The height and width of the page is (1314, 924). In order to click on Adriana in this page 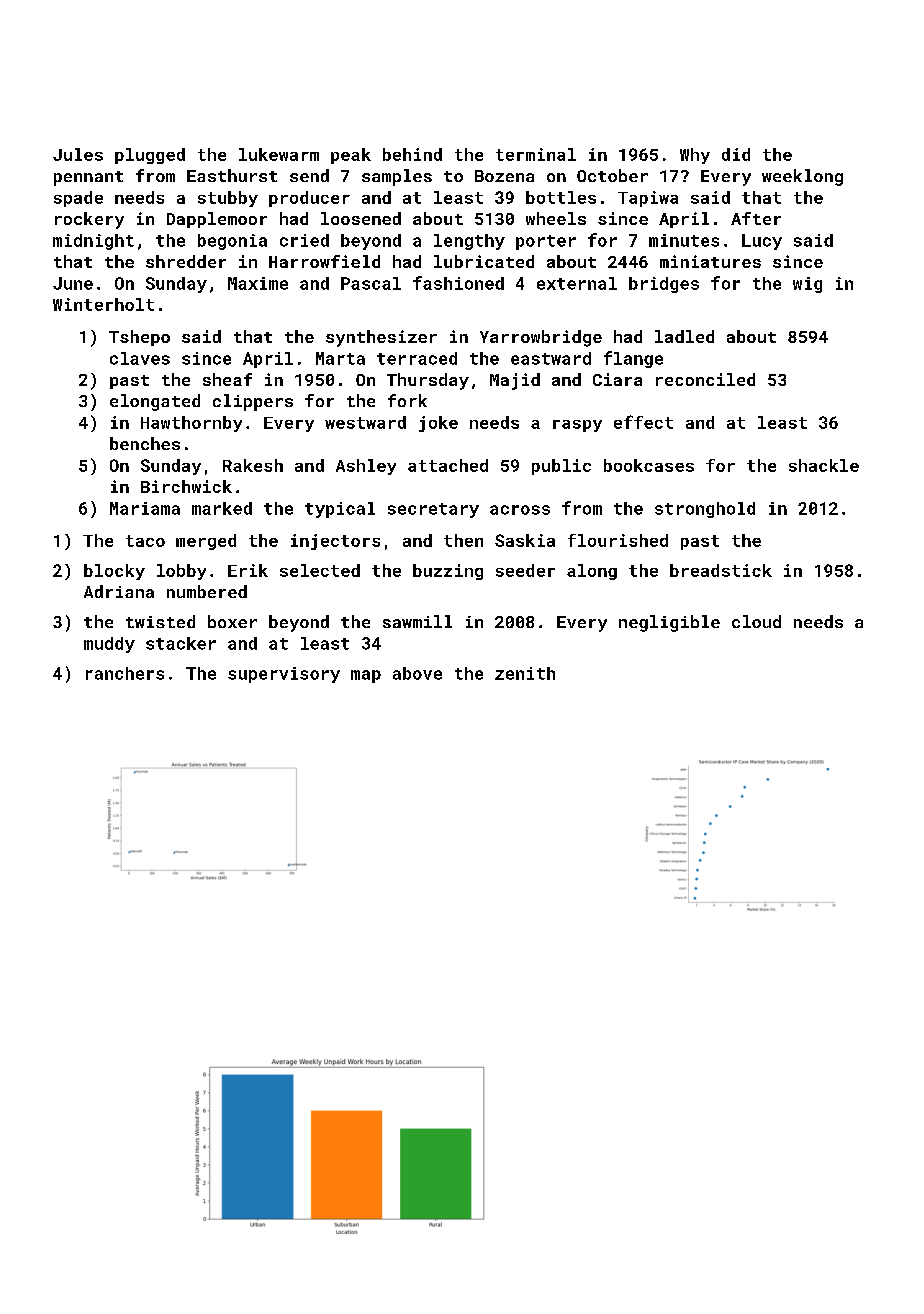, I will do `click(119, 591)`.
